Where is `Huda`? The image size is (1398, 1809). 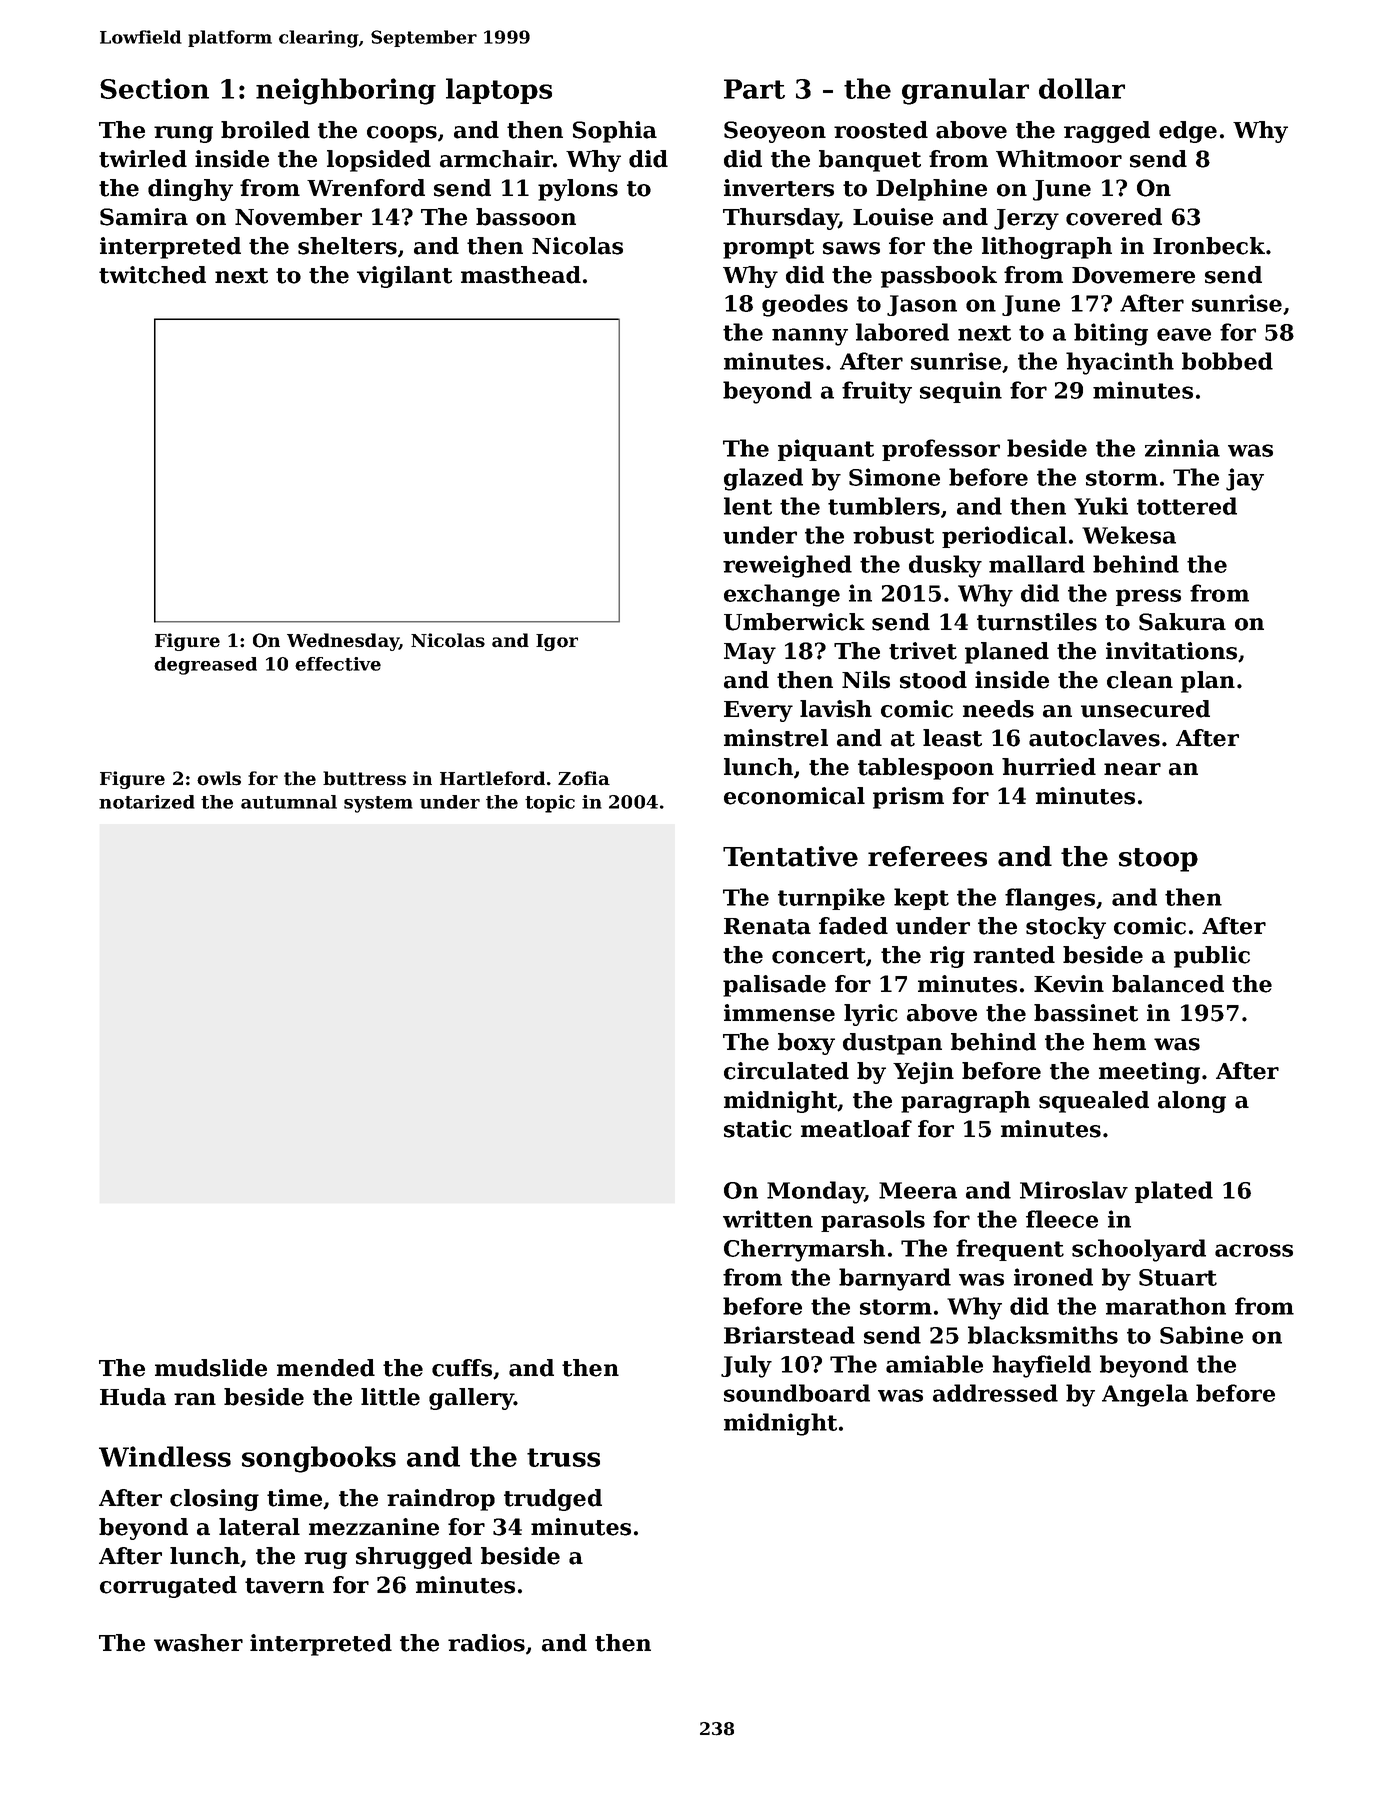 Huda is located at coordinates (133, 1397).
